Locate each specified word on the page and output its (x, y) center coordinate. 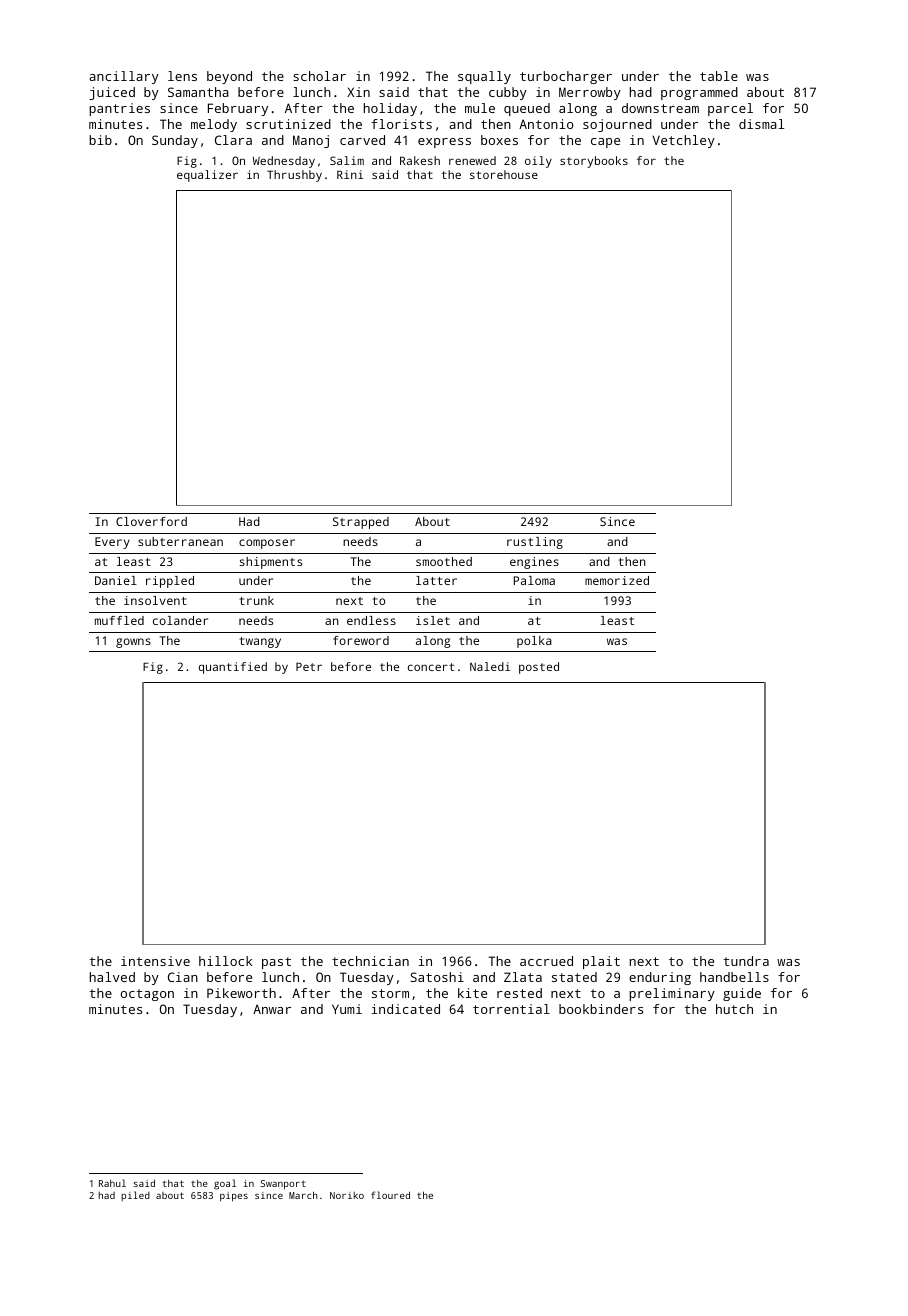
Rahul (112, 1183)
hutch (734, 1009)
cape (605, 143)
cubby (508, 93)
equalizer (207, 176)
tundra (746, 961)
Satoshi (437, 977)
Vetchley (683, 141)
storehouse (504, 174)
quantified (233, 668)
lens (182, 76)
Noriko (347, 1195)
